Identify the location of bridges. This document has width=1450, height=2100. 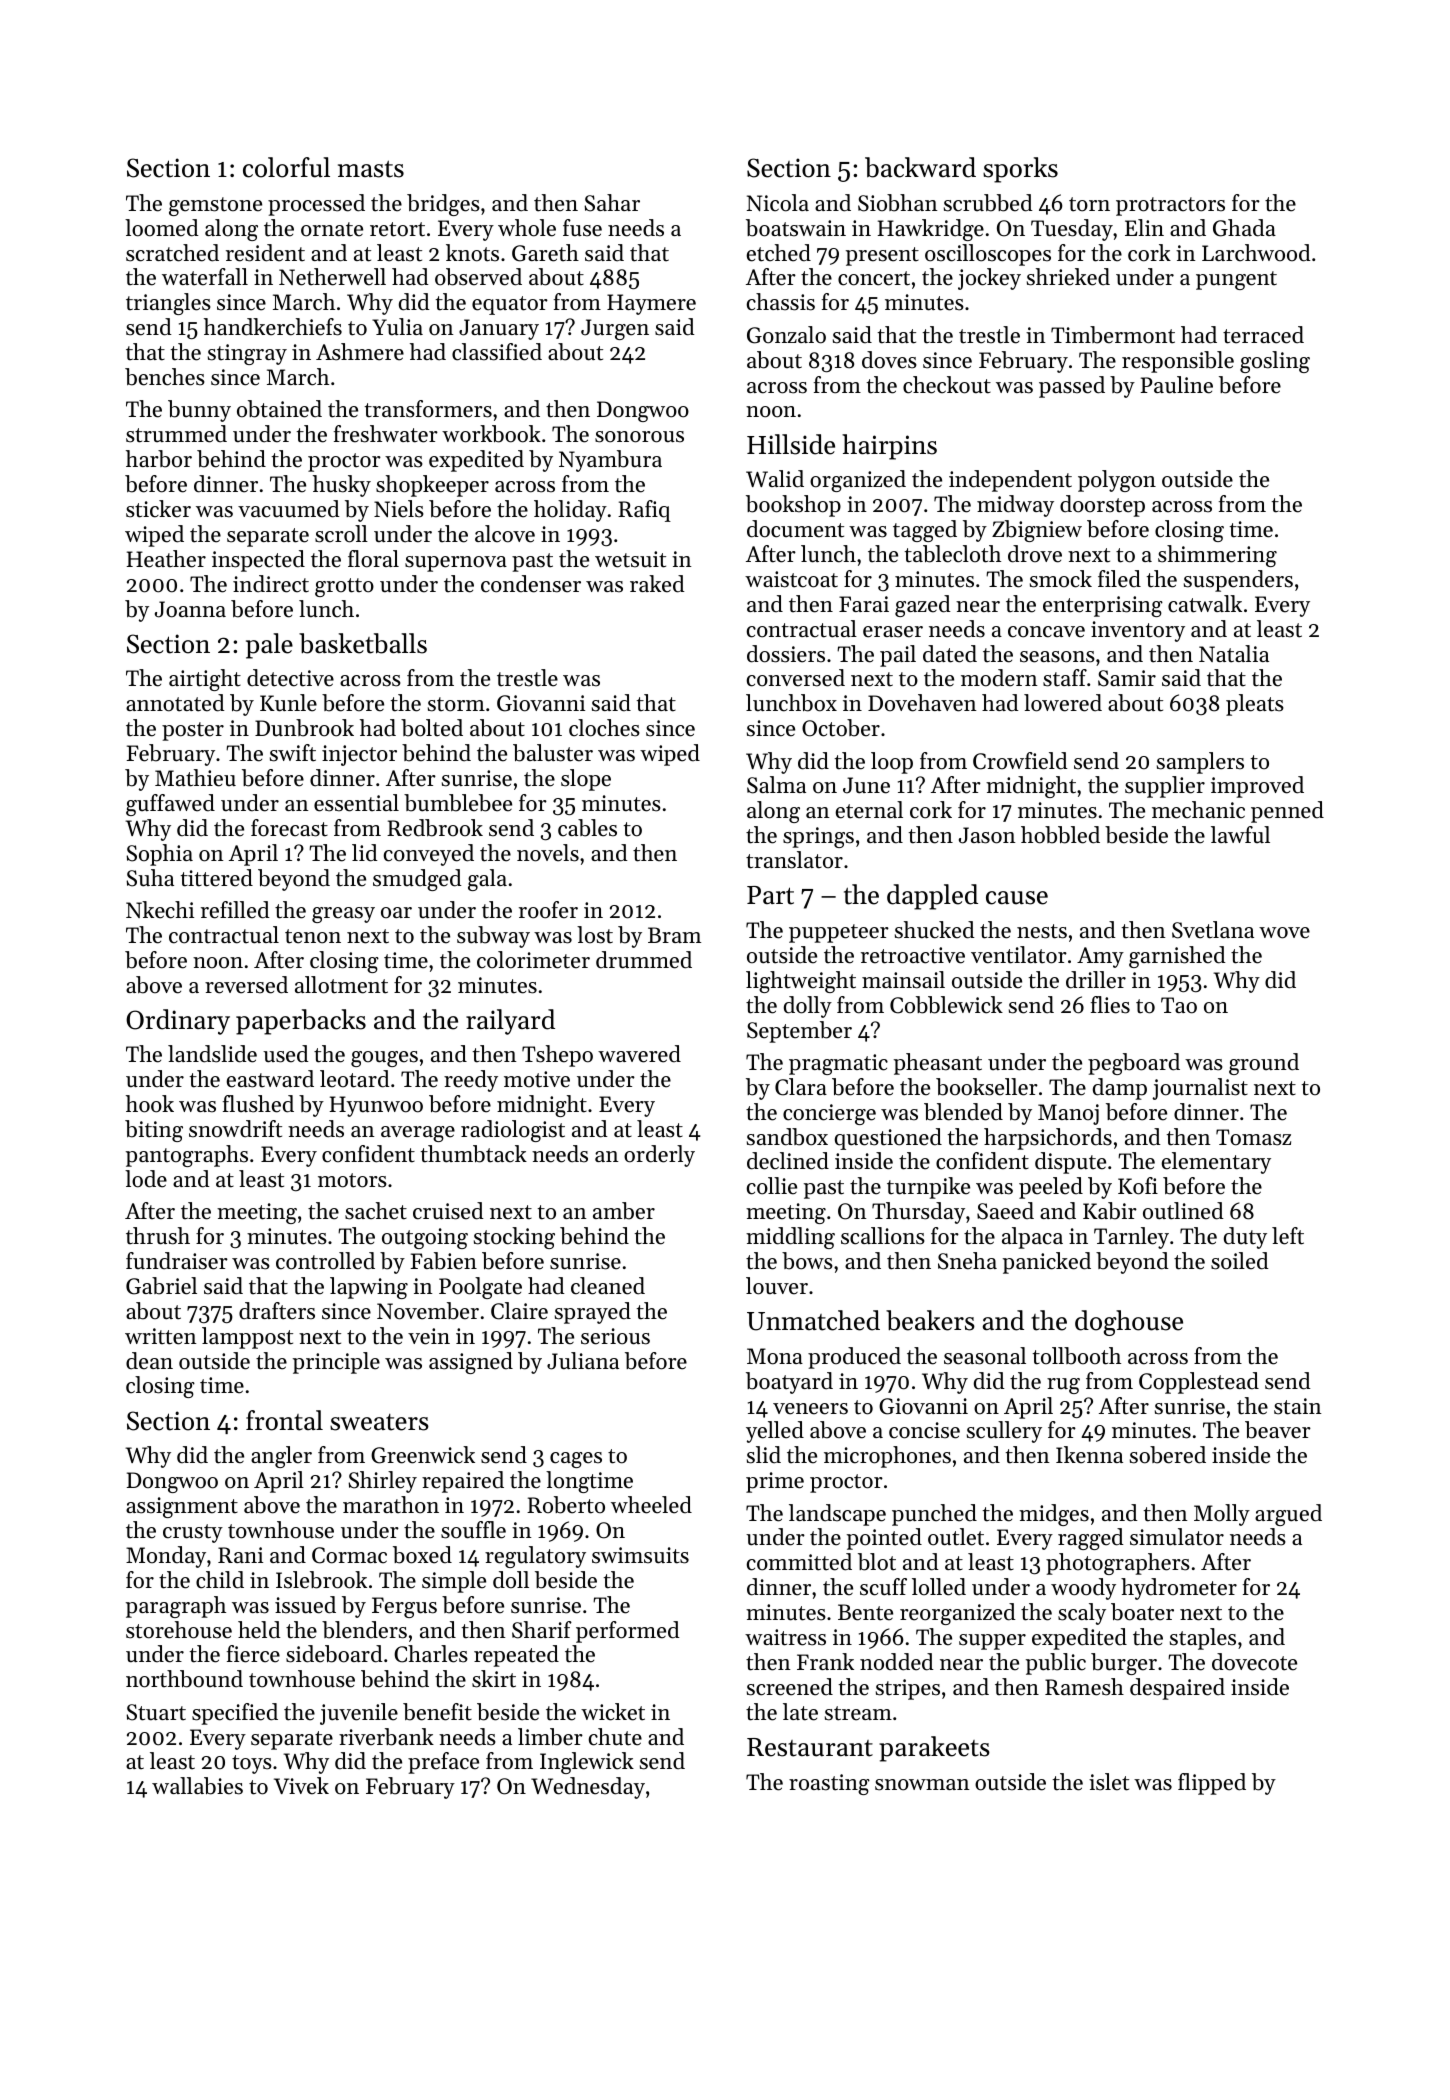
(443, 205).
